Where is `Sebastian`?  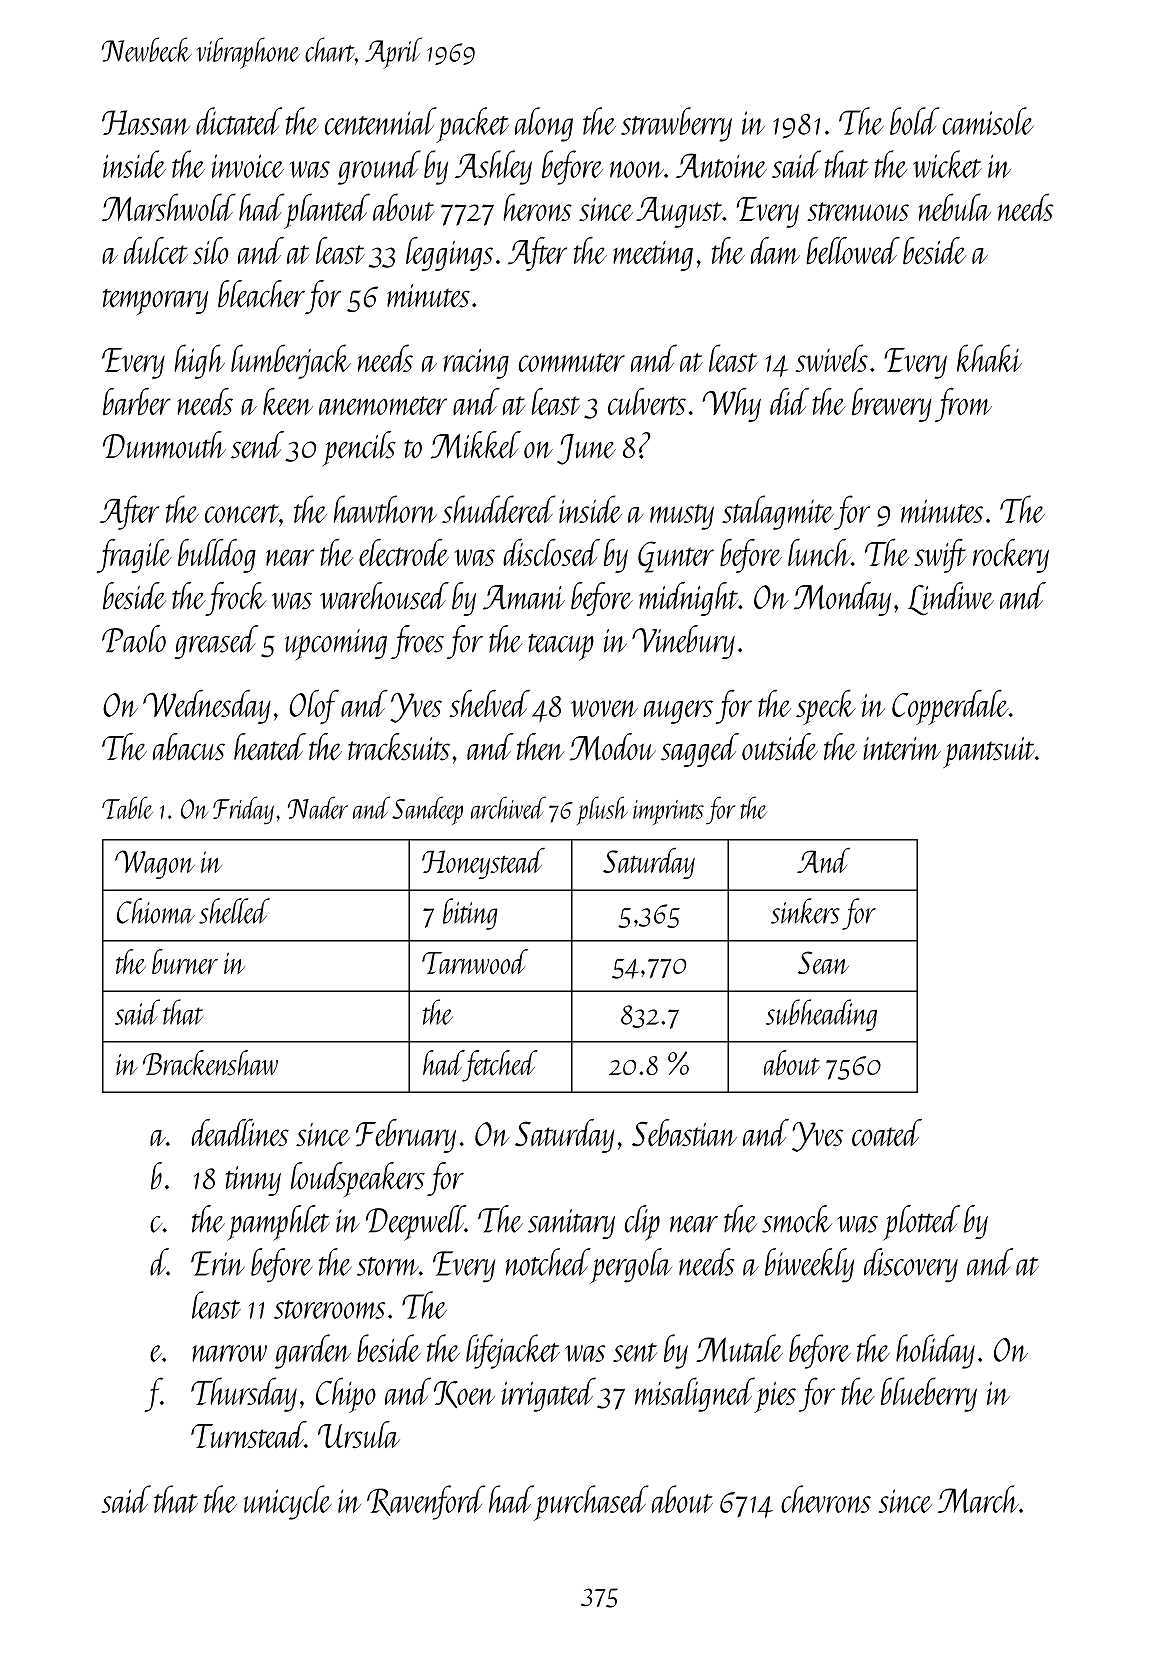 Sebastian is located at coordinates (684, 1133).
